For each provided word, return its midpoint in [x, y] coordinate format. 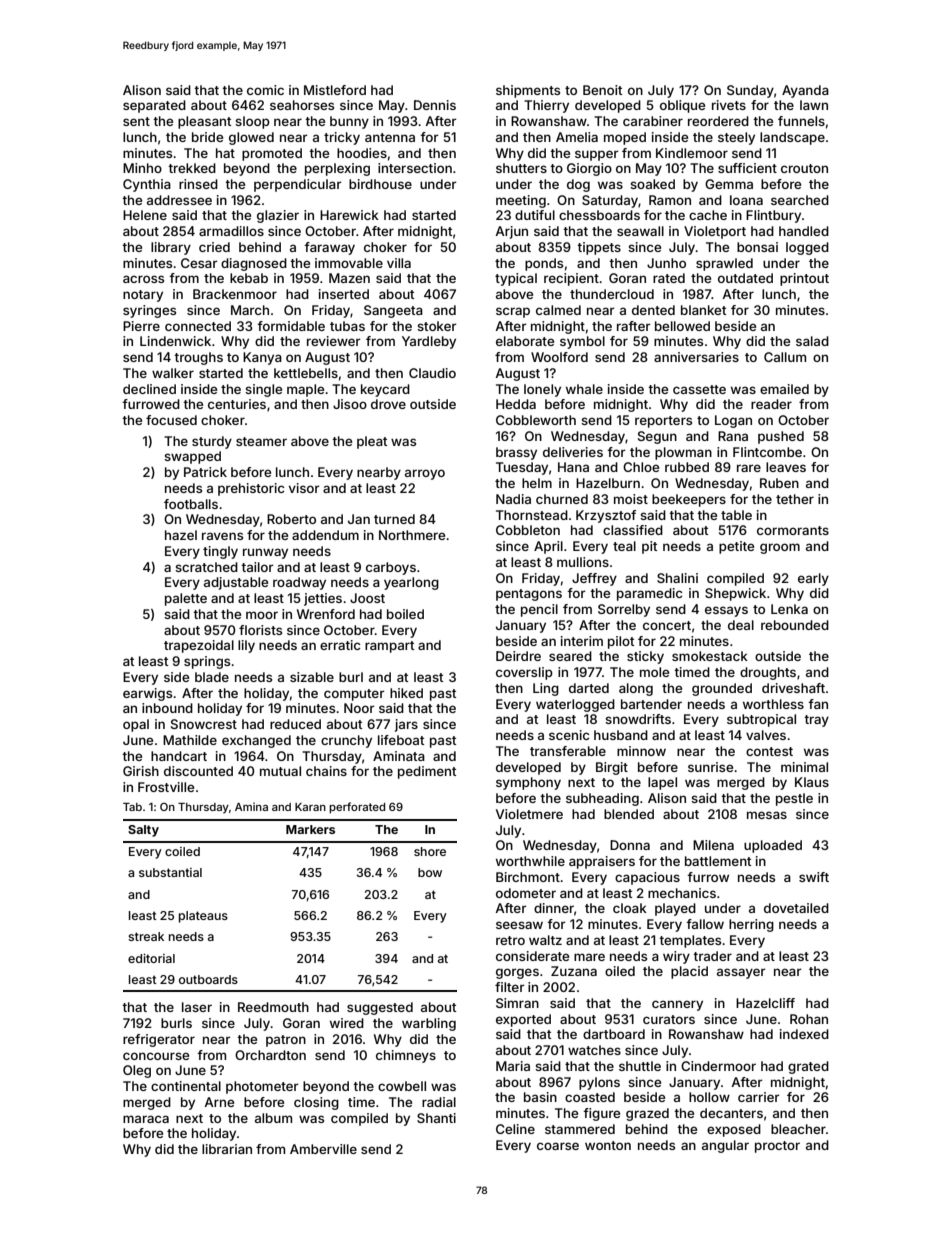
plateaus [203, 917]
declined [149, 389]
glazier [278, 216]
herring [751, 925]
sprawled [724, 264]
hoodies [362, 153]
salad [812, 341]
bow [430, 872]
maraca [146, 1119]
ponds [544, 264]
